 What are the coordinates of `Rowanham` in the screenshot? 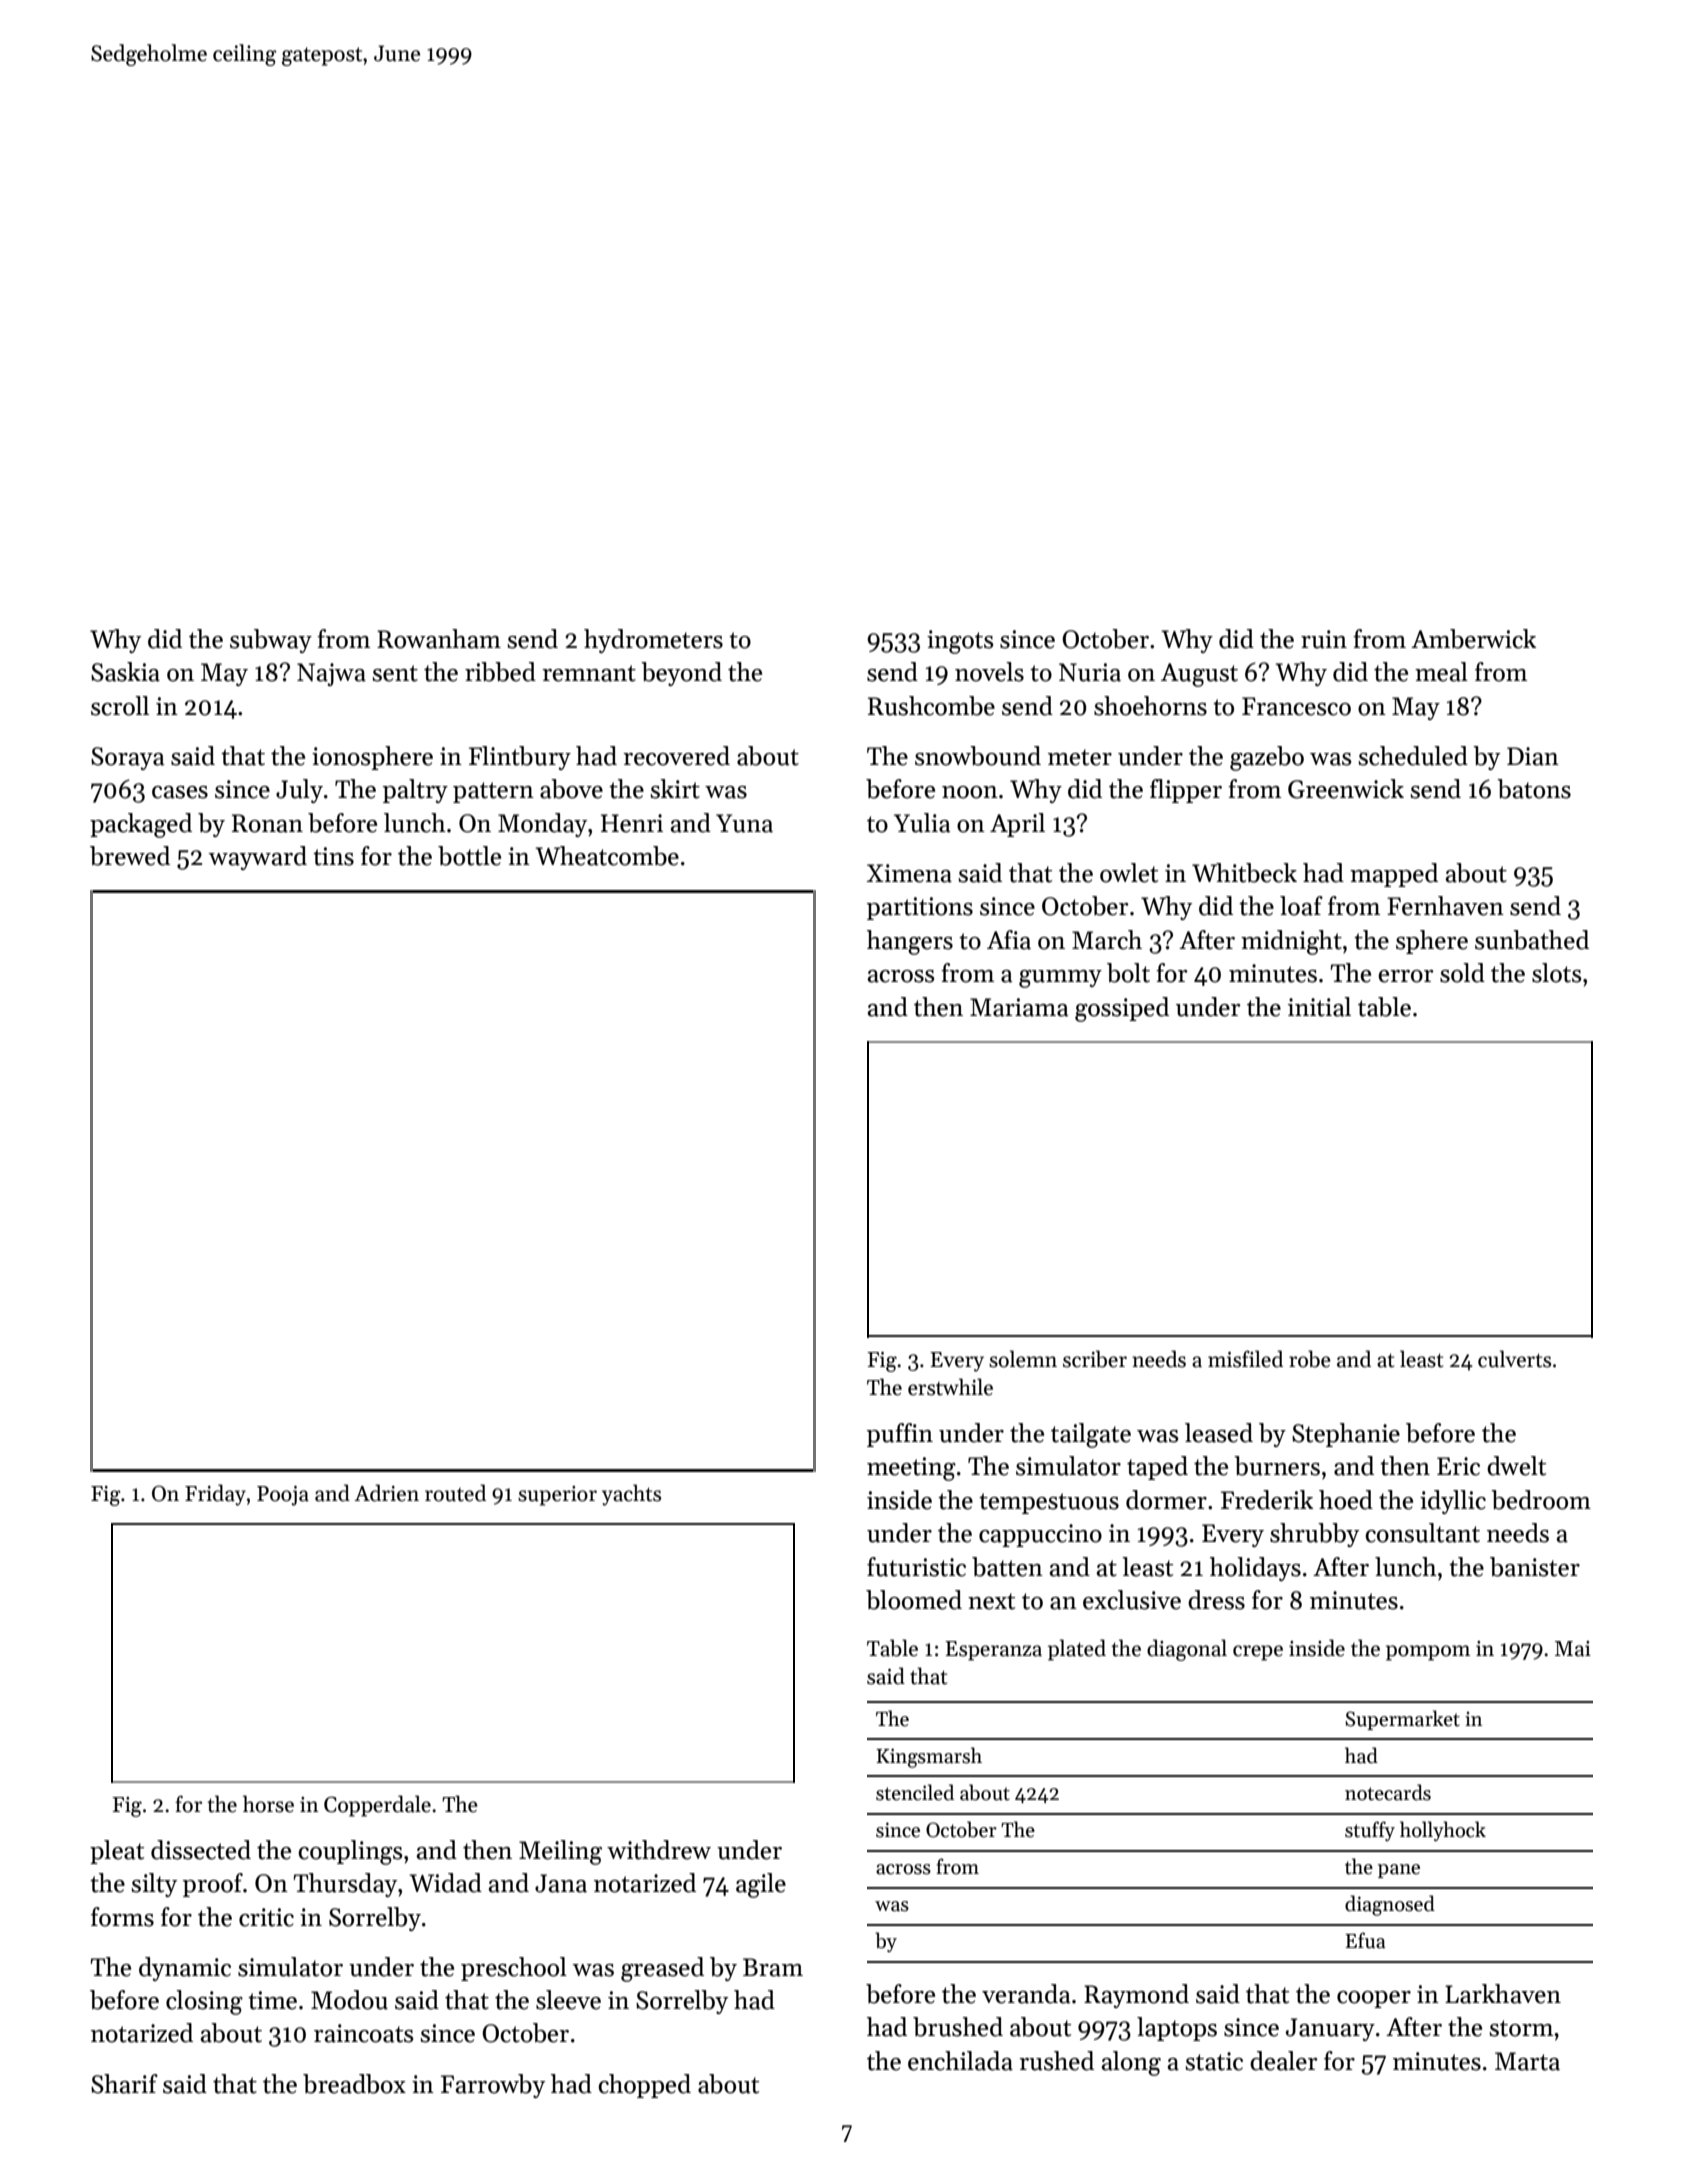 It's located at (439, 639).
